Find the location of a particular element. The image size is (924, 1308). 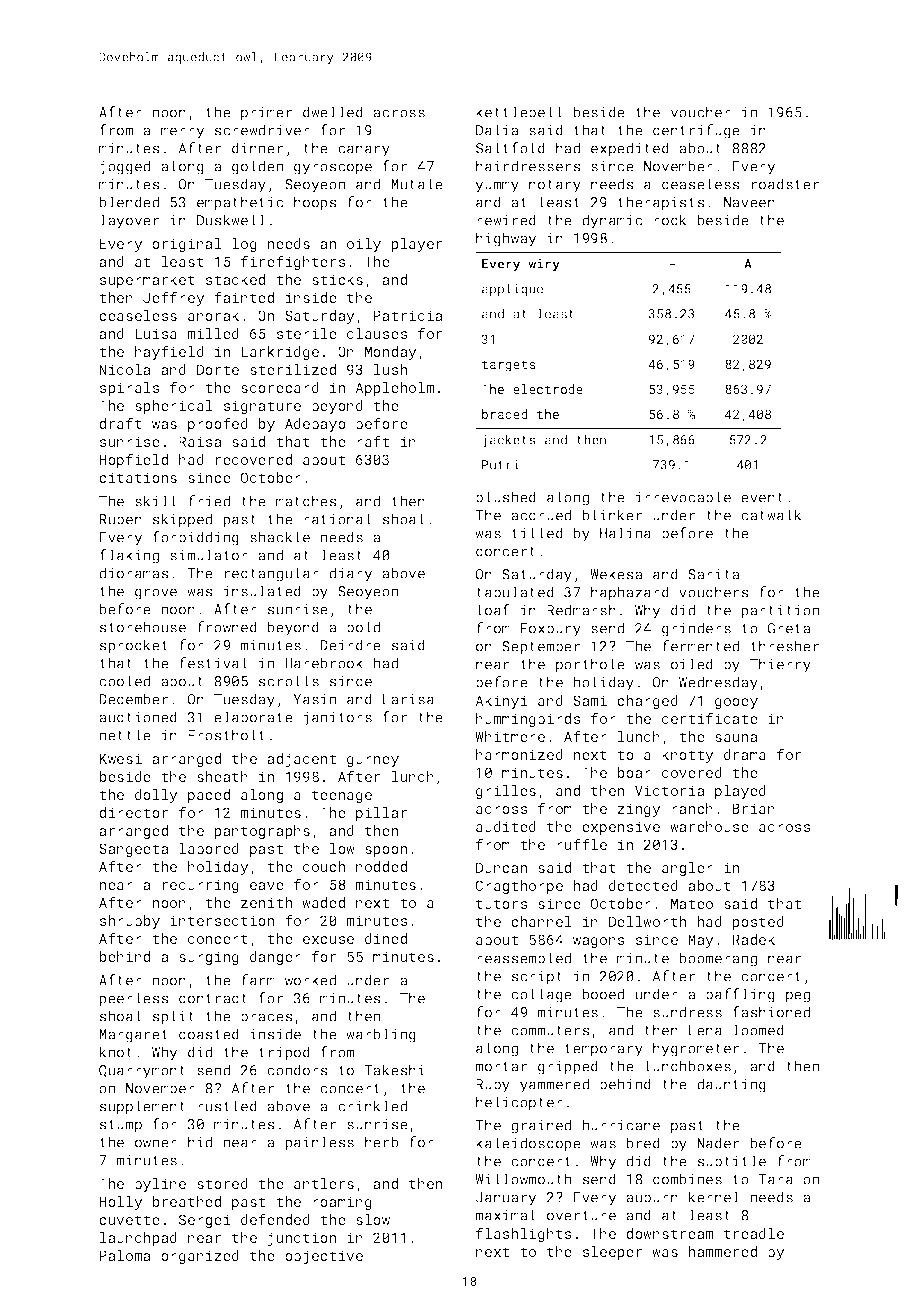

ranch is located at coordinates (692, 808).
